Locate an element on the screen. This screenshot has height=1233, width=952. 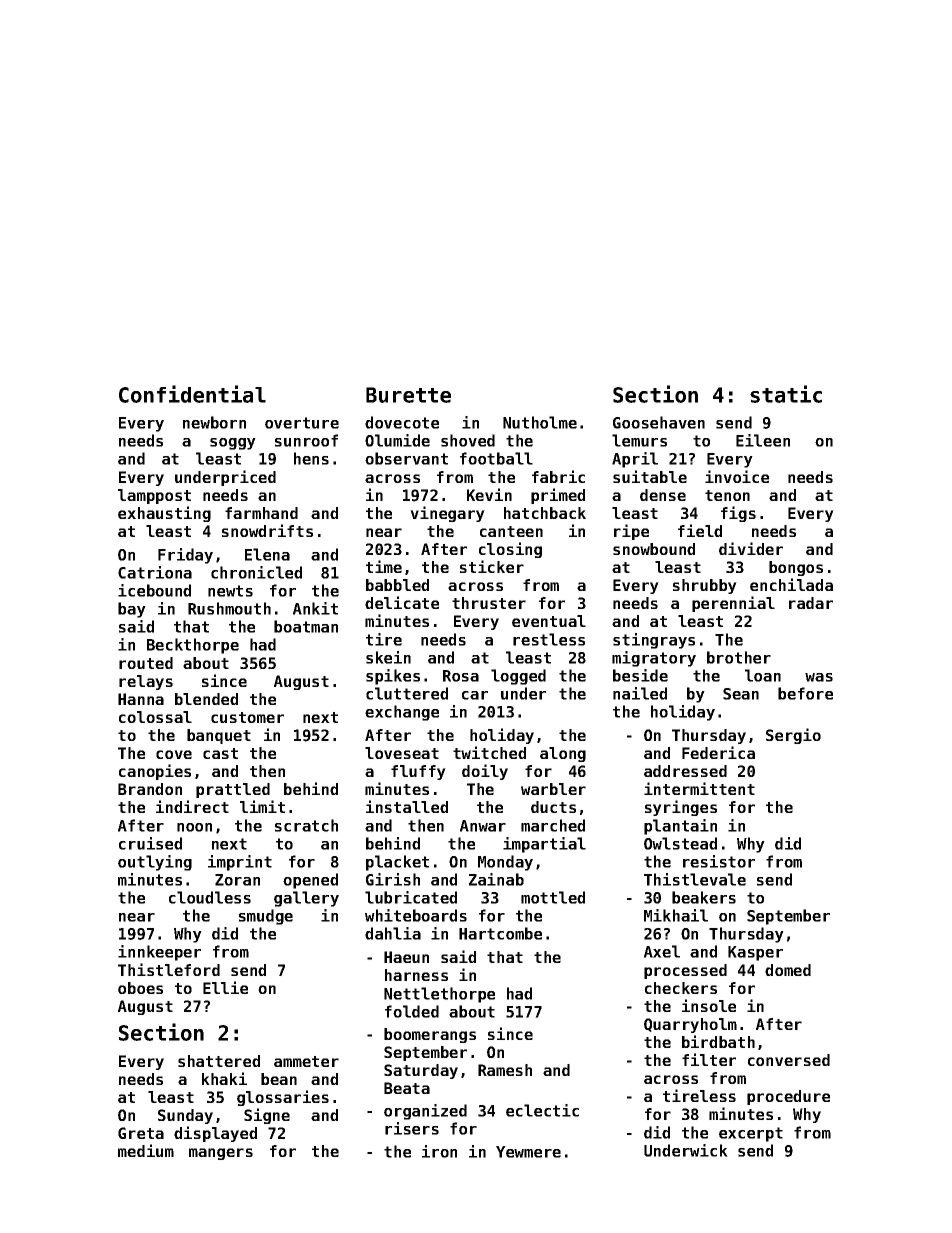
Mikhail is located at coordinates (676, 915).
